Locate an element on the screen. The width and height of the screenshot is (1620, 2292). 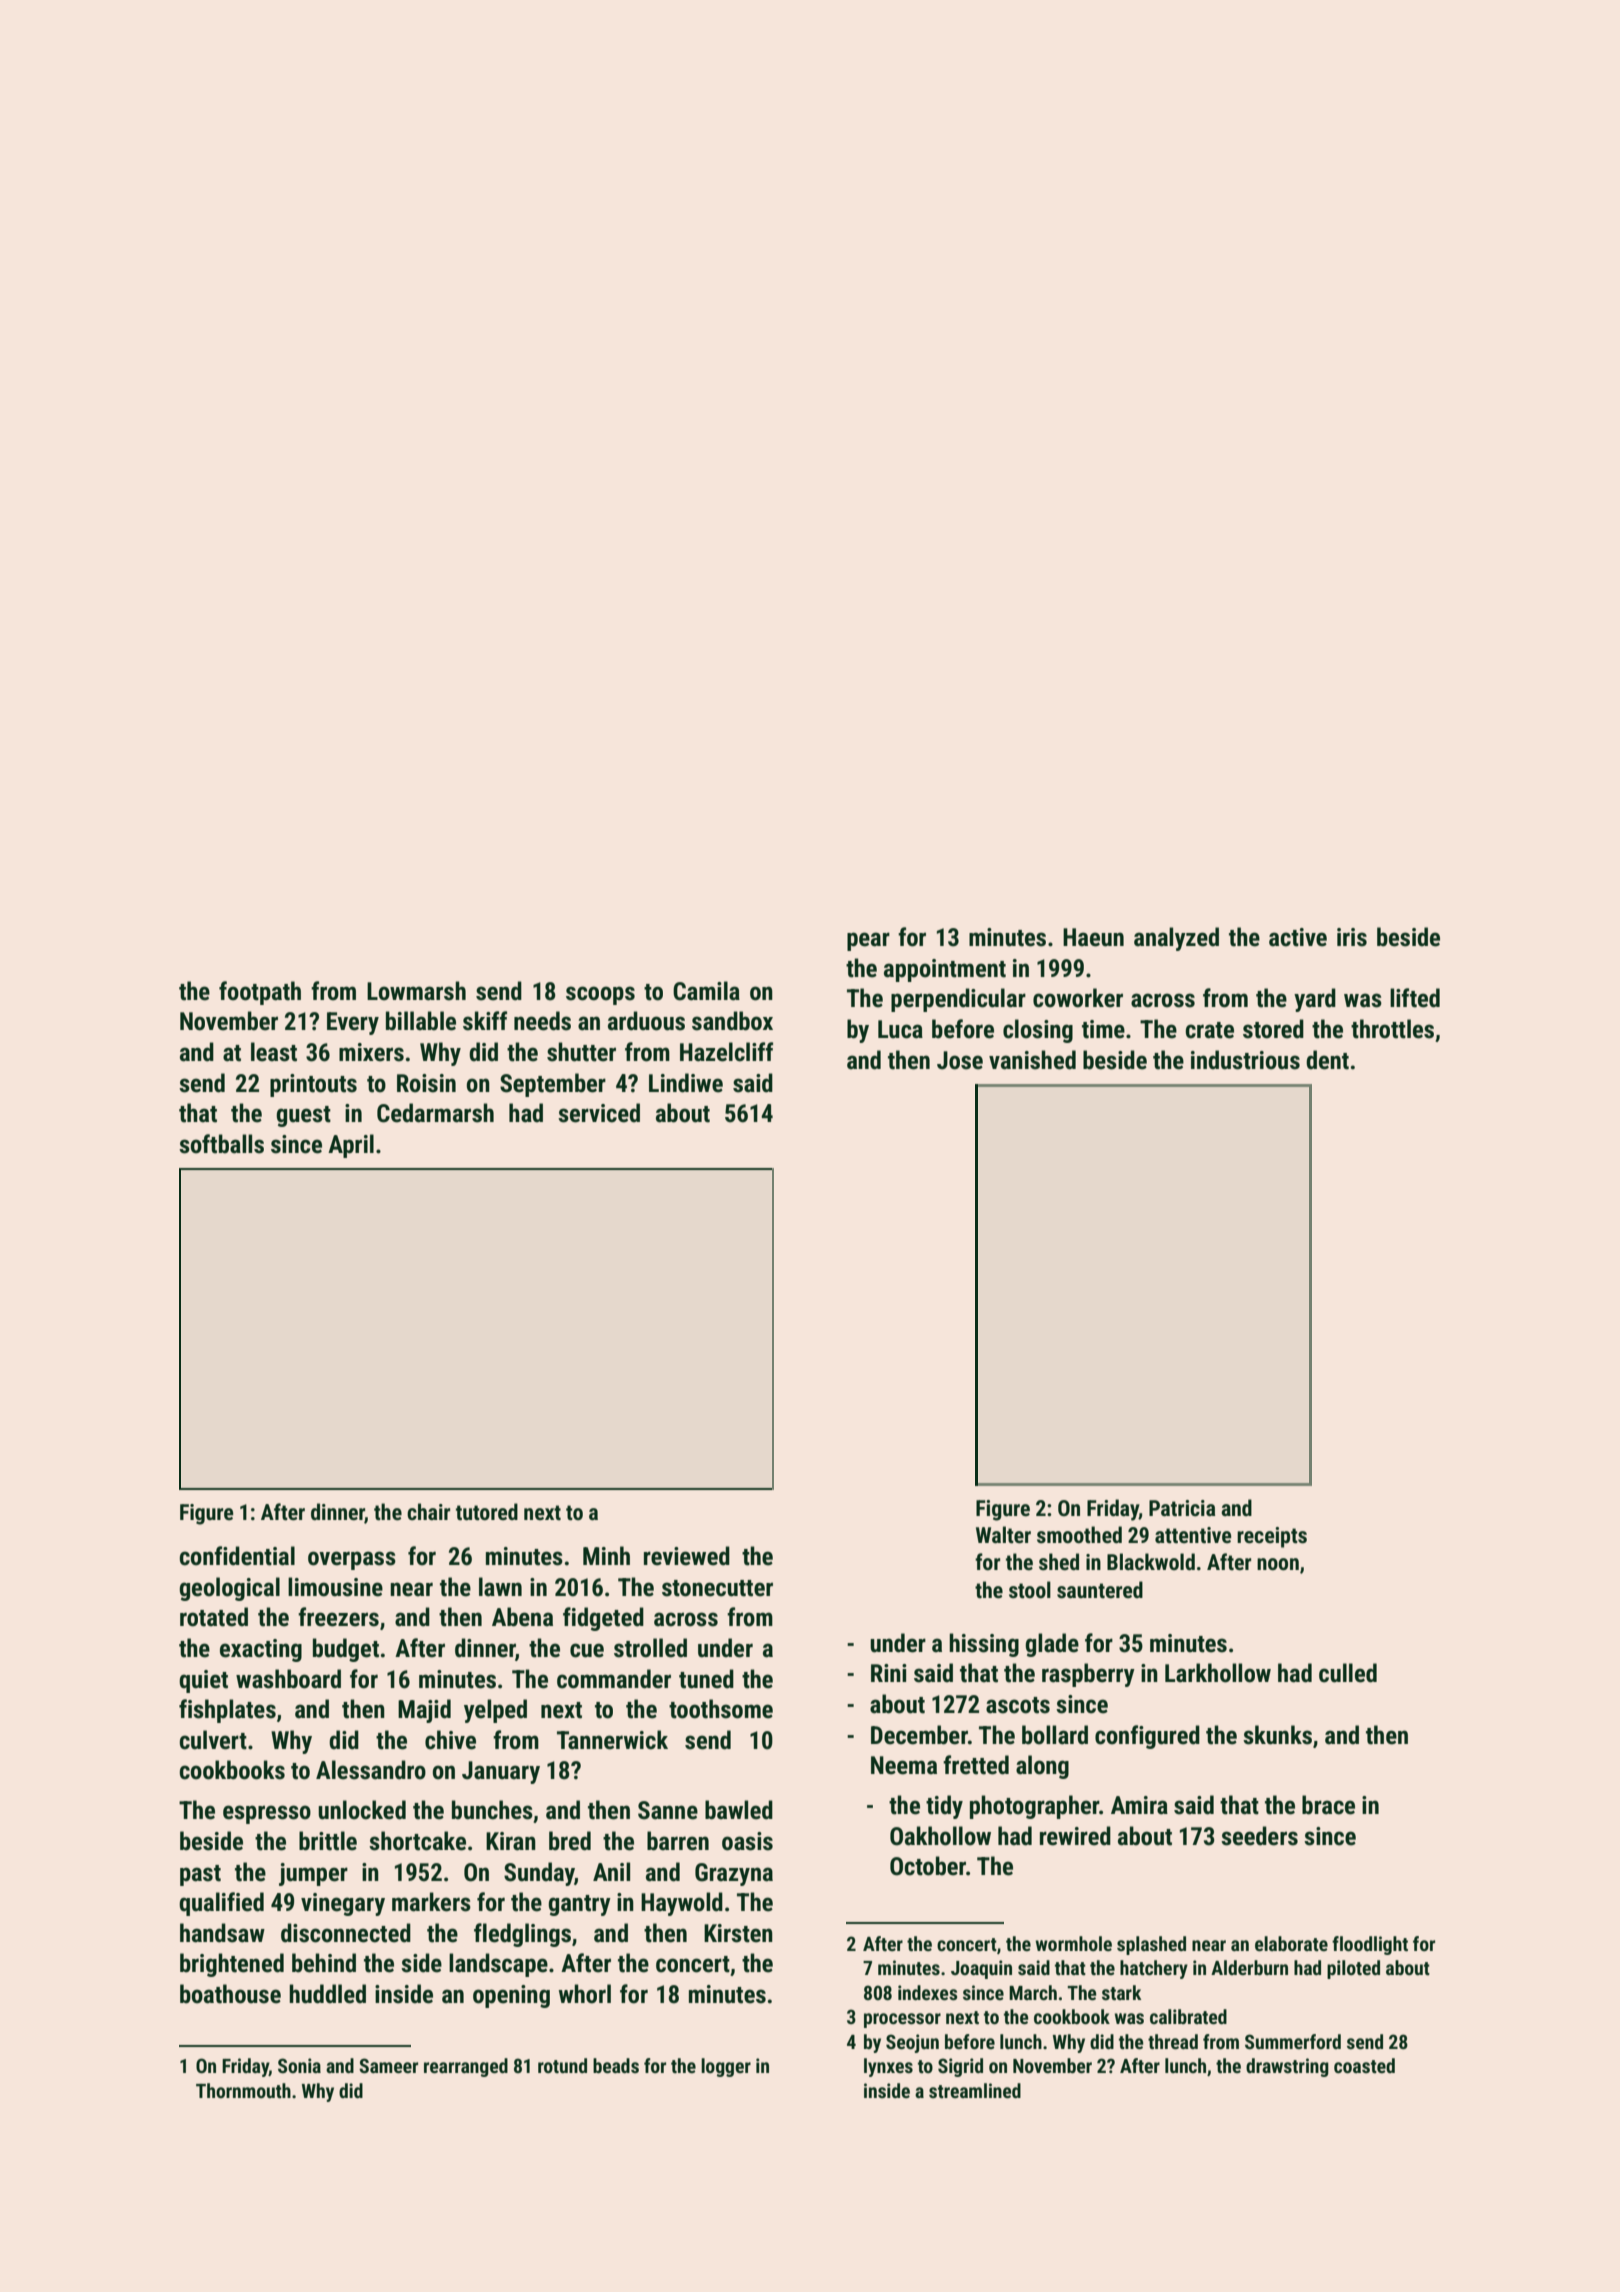
strolled is located at coordinates (650, 1648).
